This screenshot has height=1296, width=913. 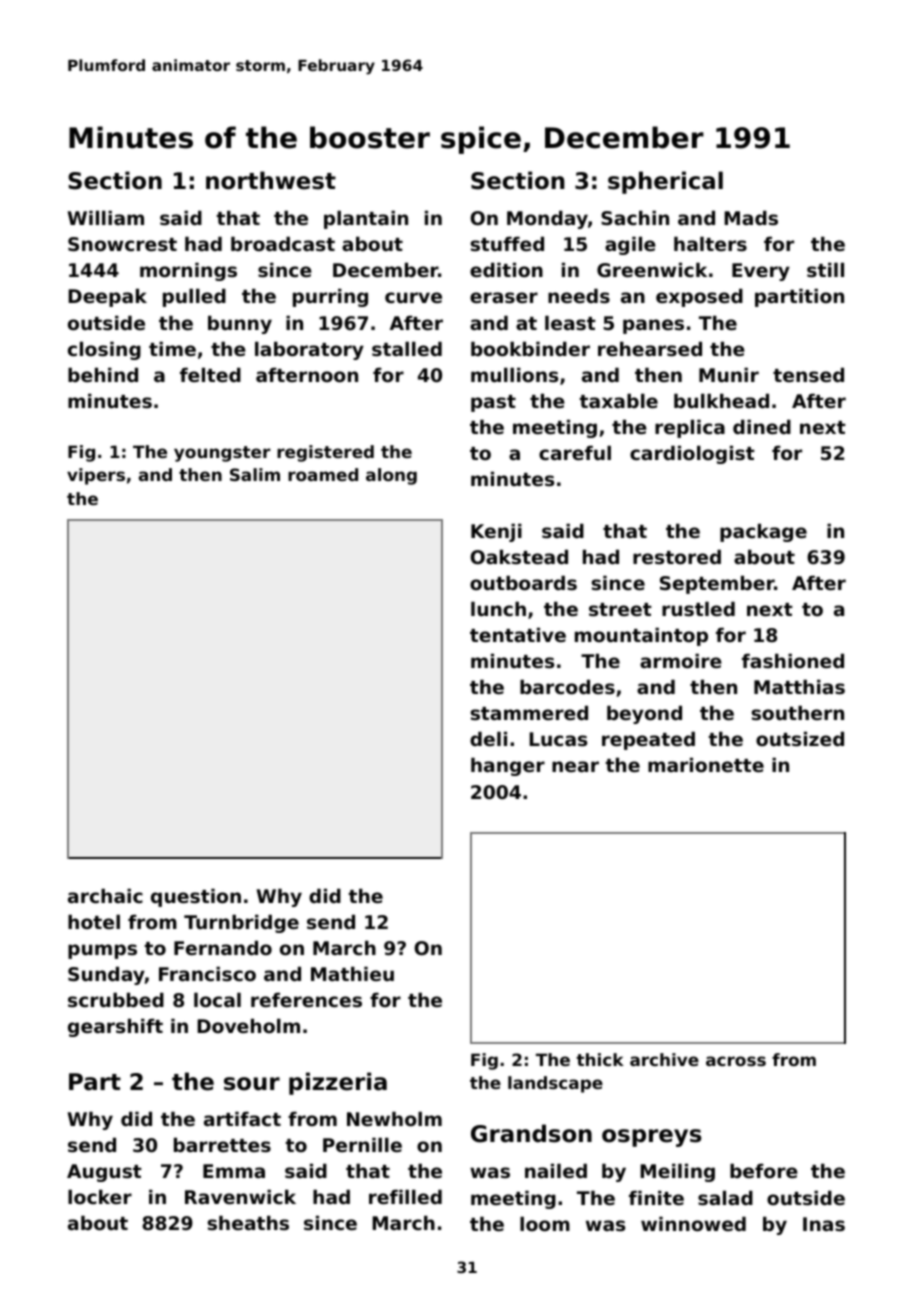 What do you see at coordinates (498, 608) in the screenshot?
I see `lunch` at bounding box center [498, 608].
